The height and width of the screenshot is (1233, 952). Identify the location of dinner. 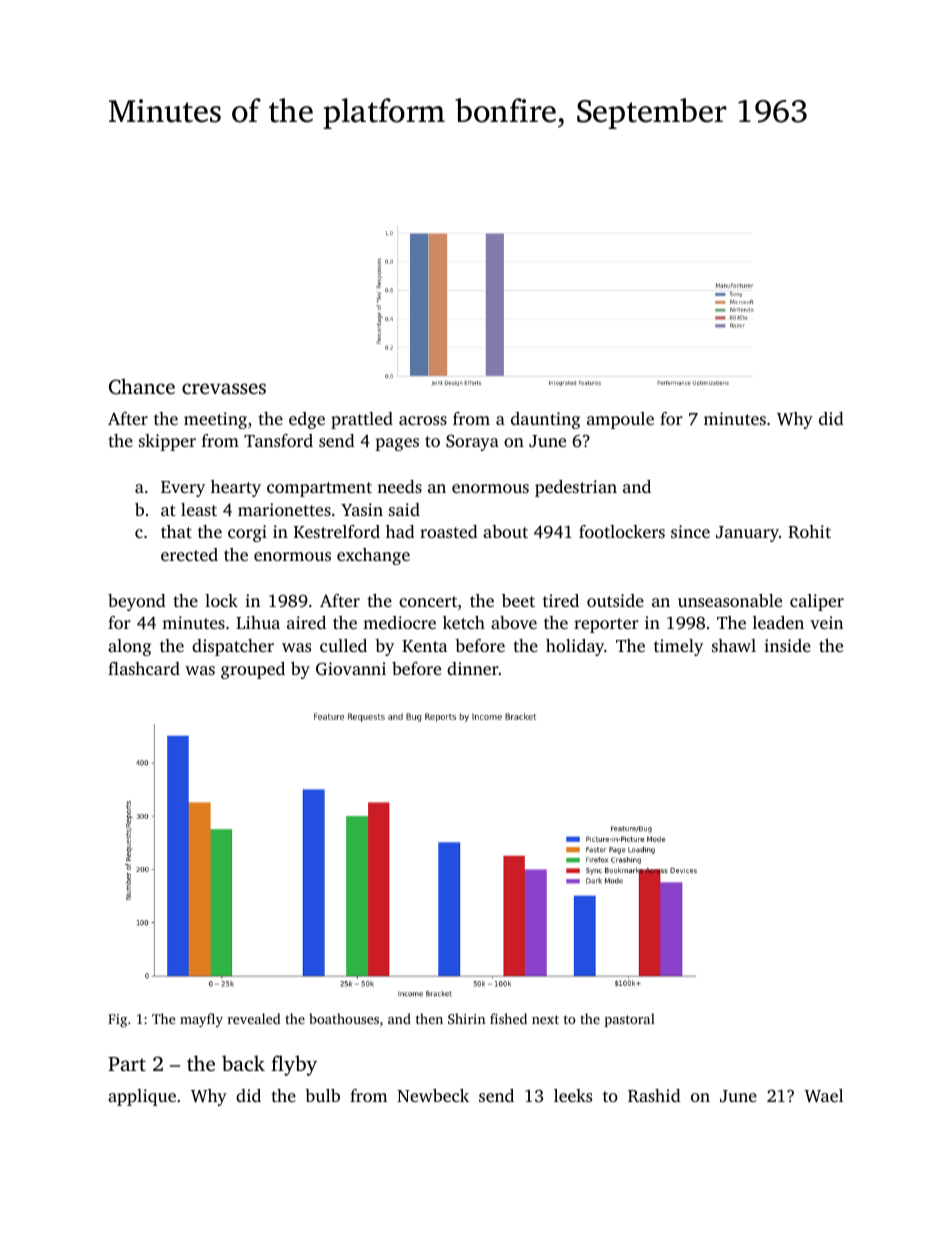
(473, 668).
